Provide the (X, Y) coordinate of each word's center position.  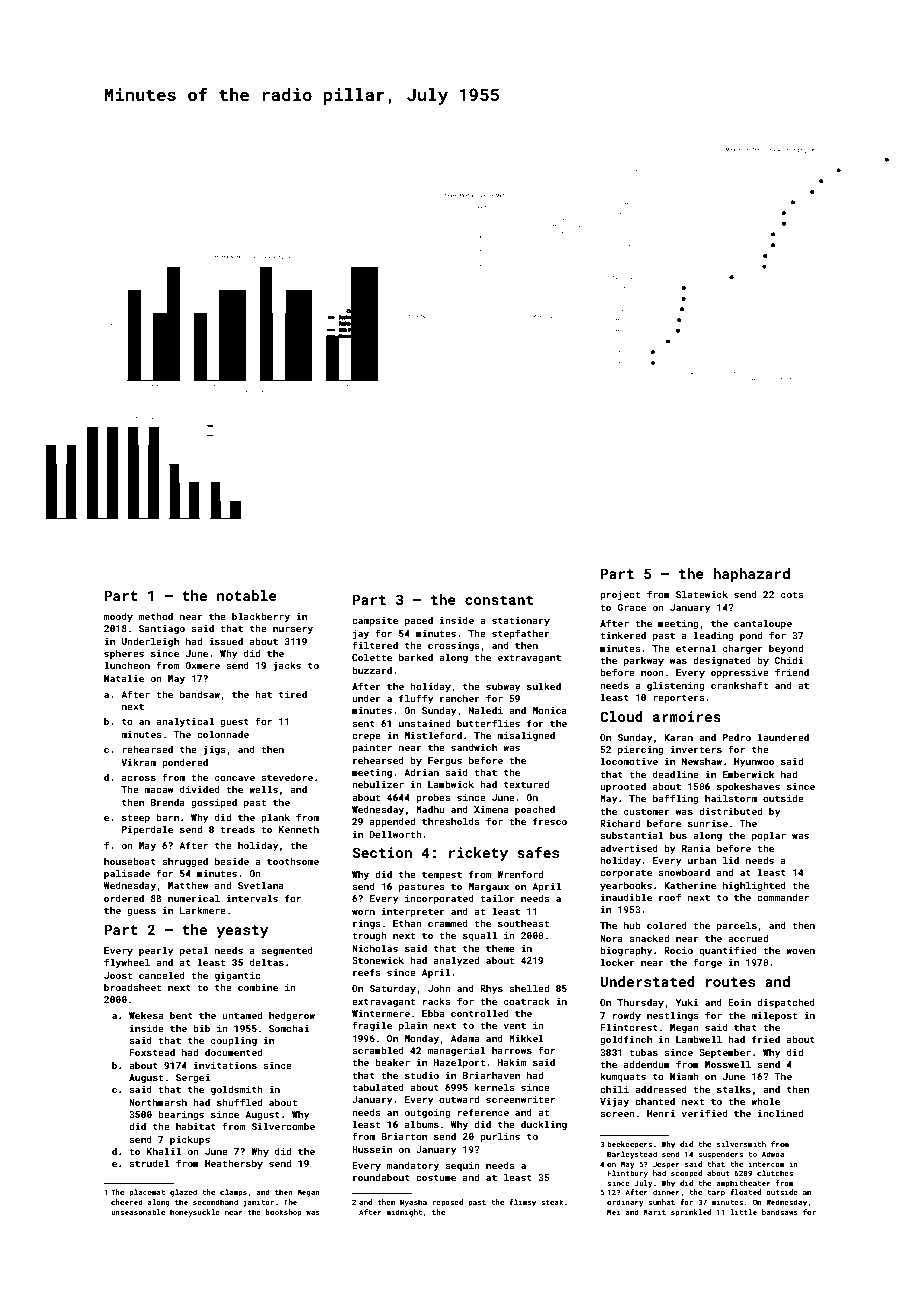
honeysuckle (195, 1213)
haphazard (751, 575)
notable (247, 595)
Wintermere (381, 1013)
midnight (404, 1213)
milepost (774, 1016)
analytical (185, 722)
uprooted (623, 787)
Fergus (445, 761)
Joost (118, 975)
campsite (375, 621)
